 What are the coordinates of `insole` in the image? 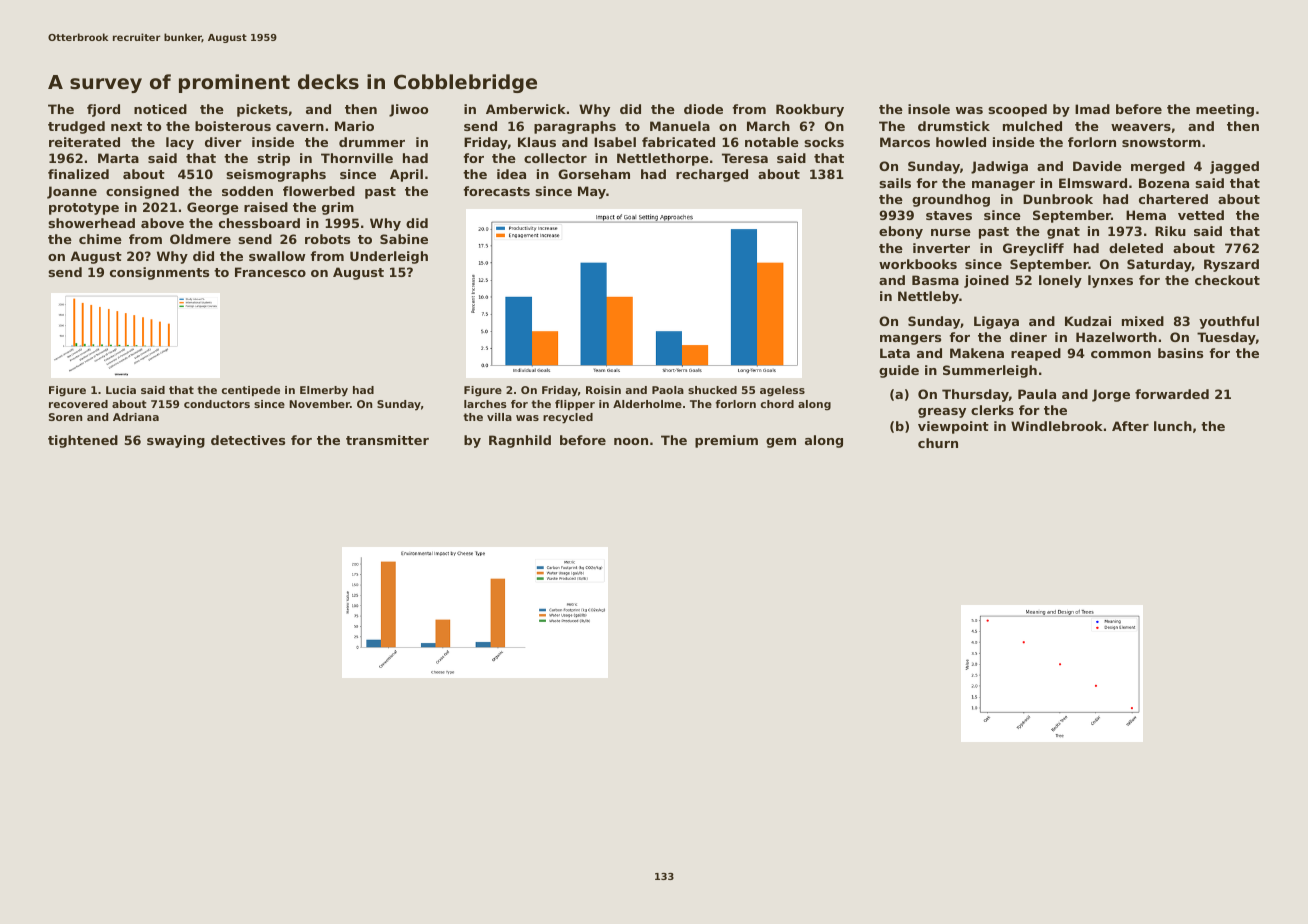 It's located at (929, 109).
